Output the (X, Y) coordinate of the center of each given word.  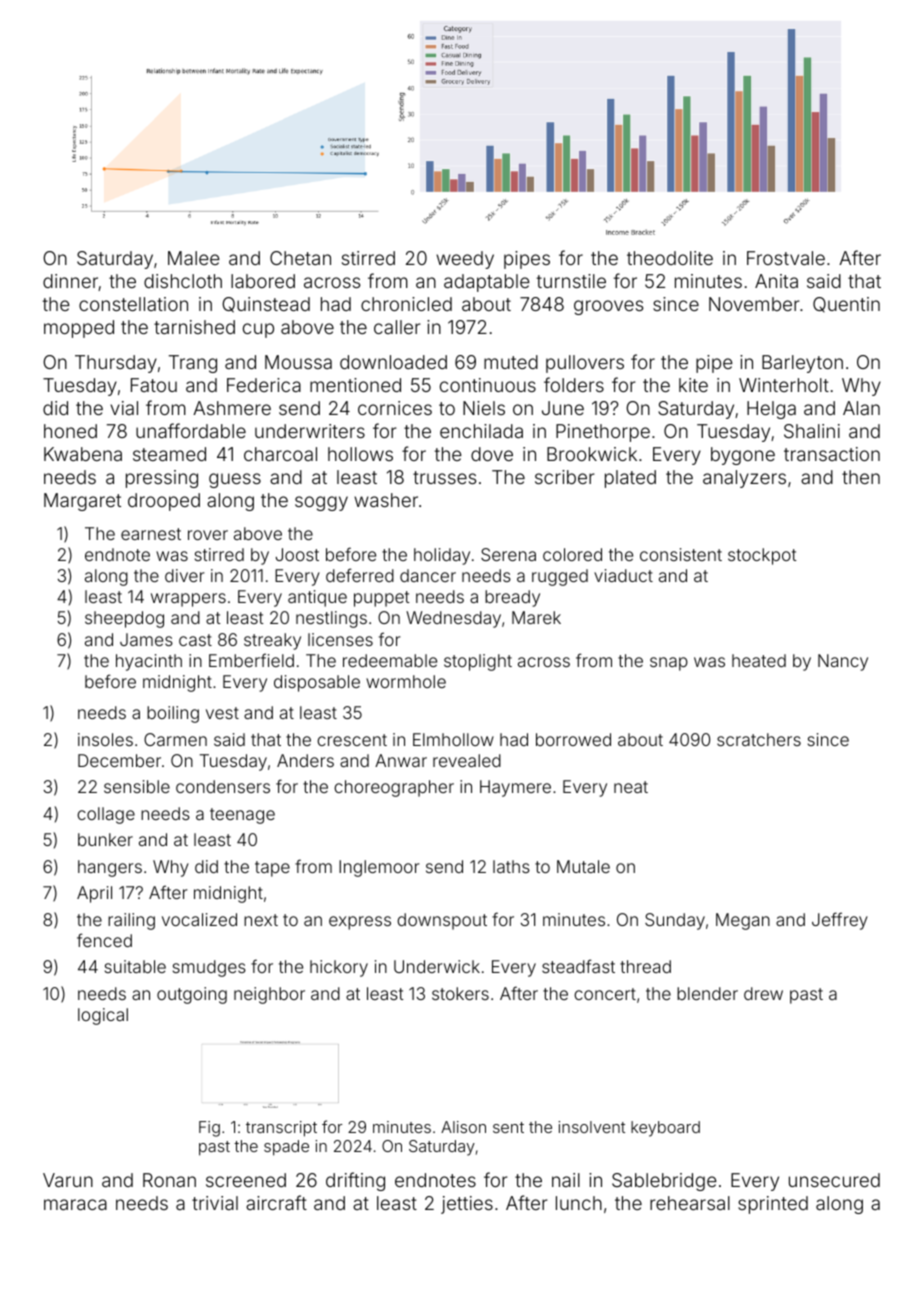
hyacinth (149, 662)
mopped (79, 329)
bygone (743, 456)
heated (759, 660)
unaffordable (191, 430)
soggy (321, 503)
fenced (104, 940)
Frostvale (786, 258)
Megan (743, 921)
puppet (382, 599)
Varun (68, 1180)
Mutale (583, 866)
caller (397, 327)
